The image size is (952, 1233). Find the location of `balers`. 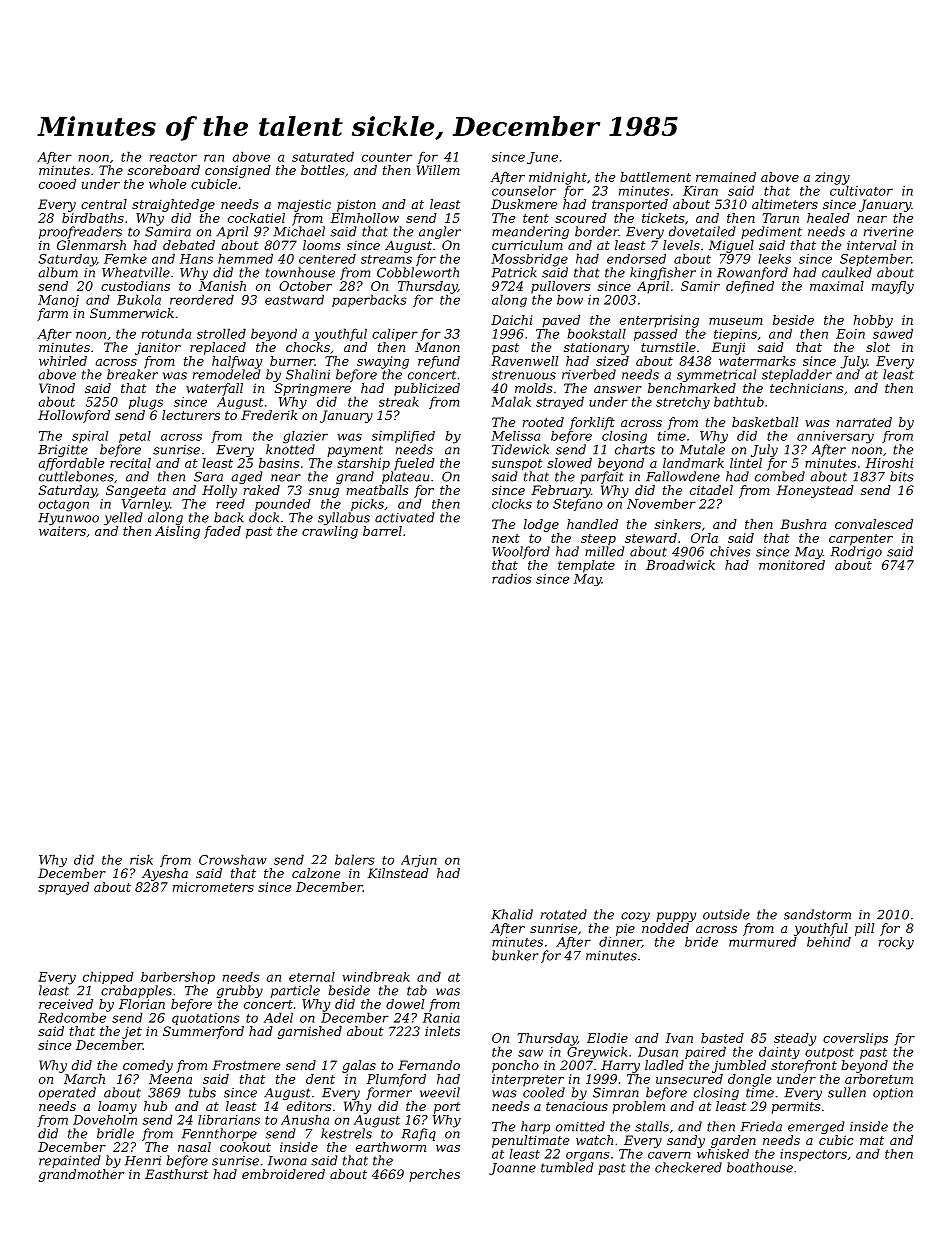

balers is located at coordinates (355, 859).
